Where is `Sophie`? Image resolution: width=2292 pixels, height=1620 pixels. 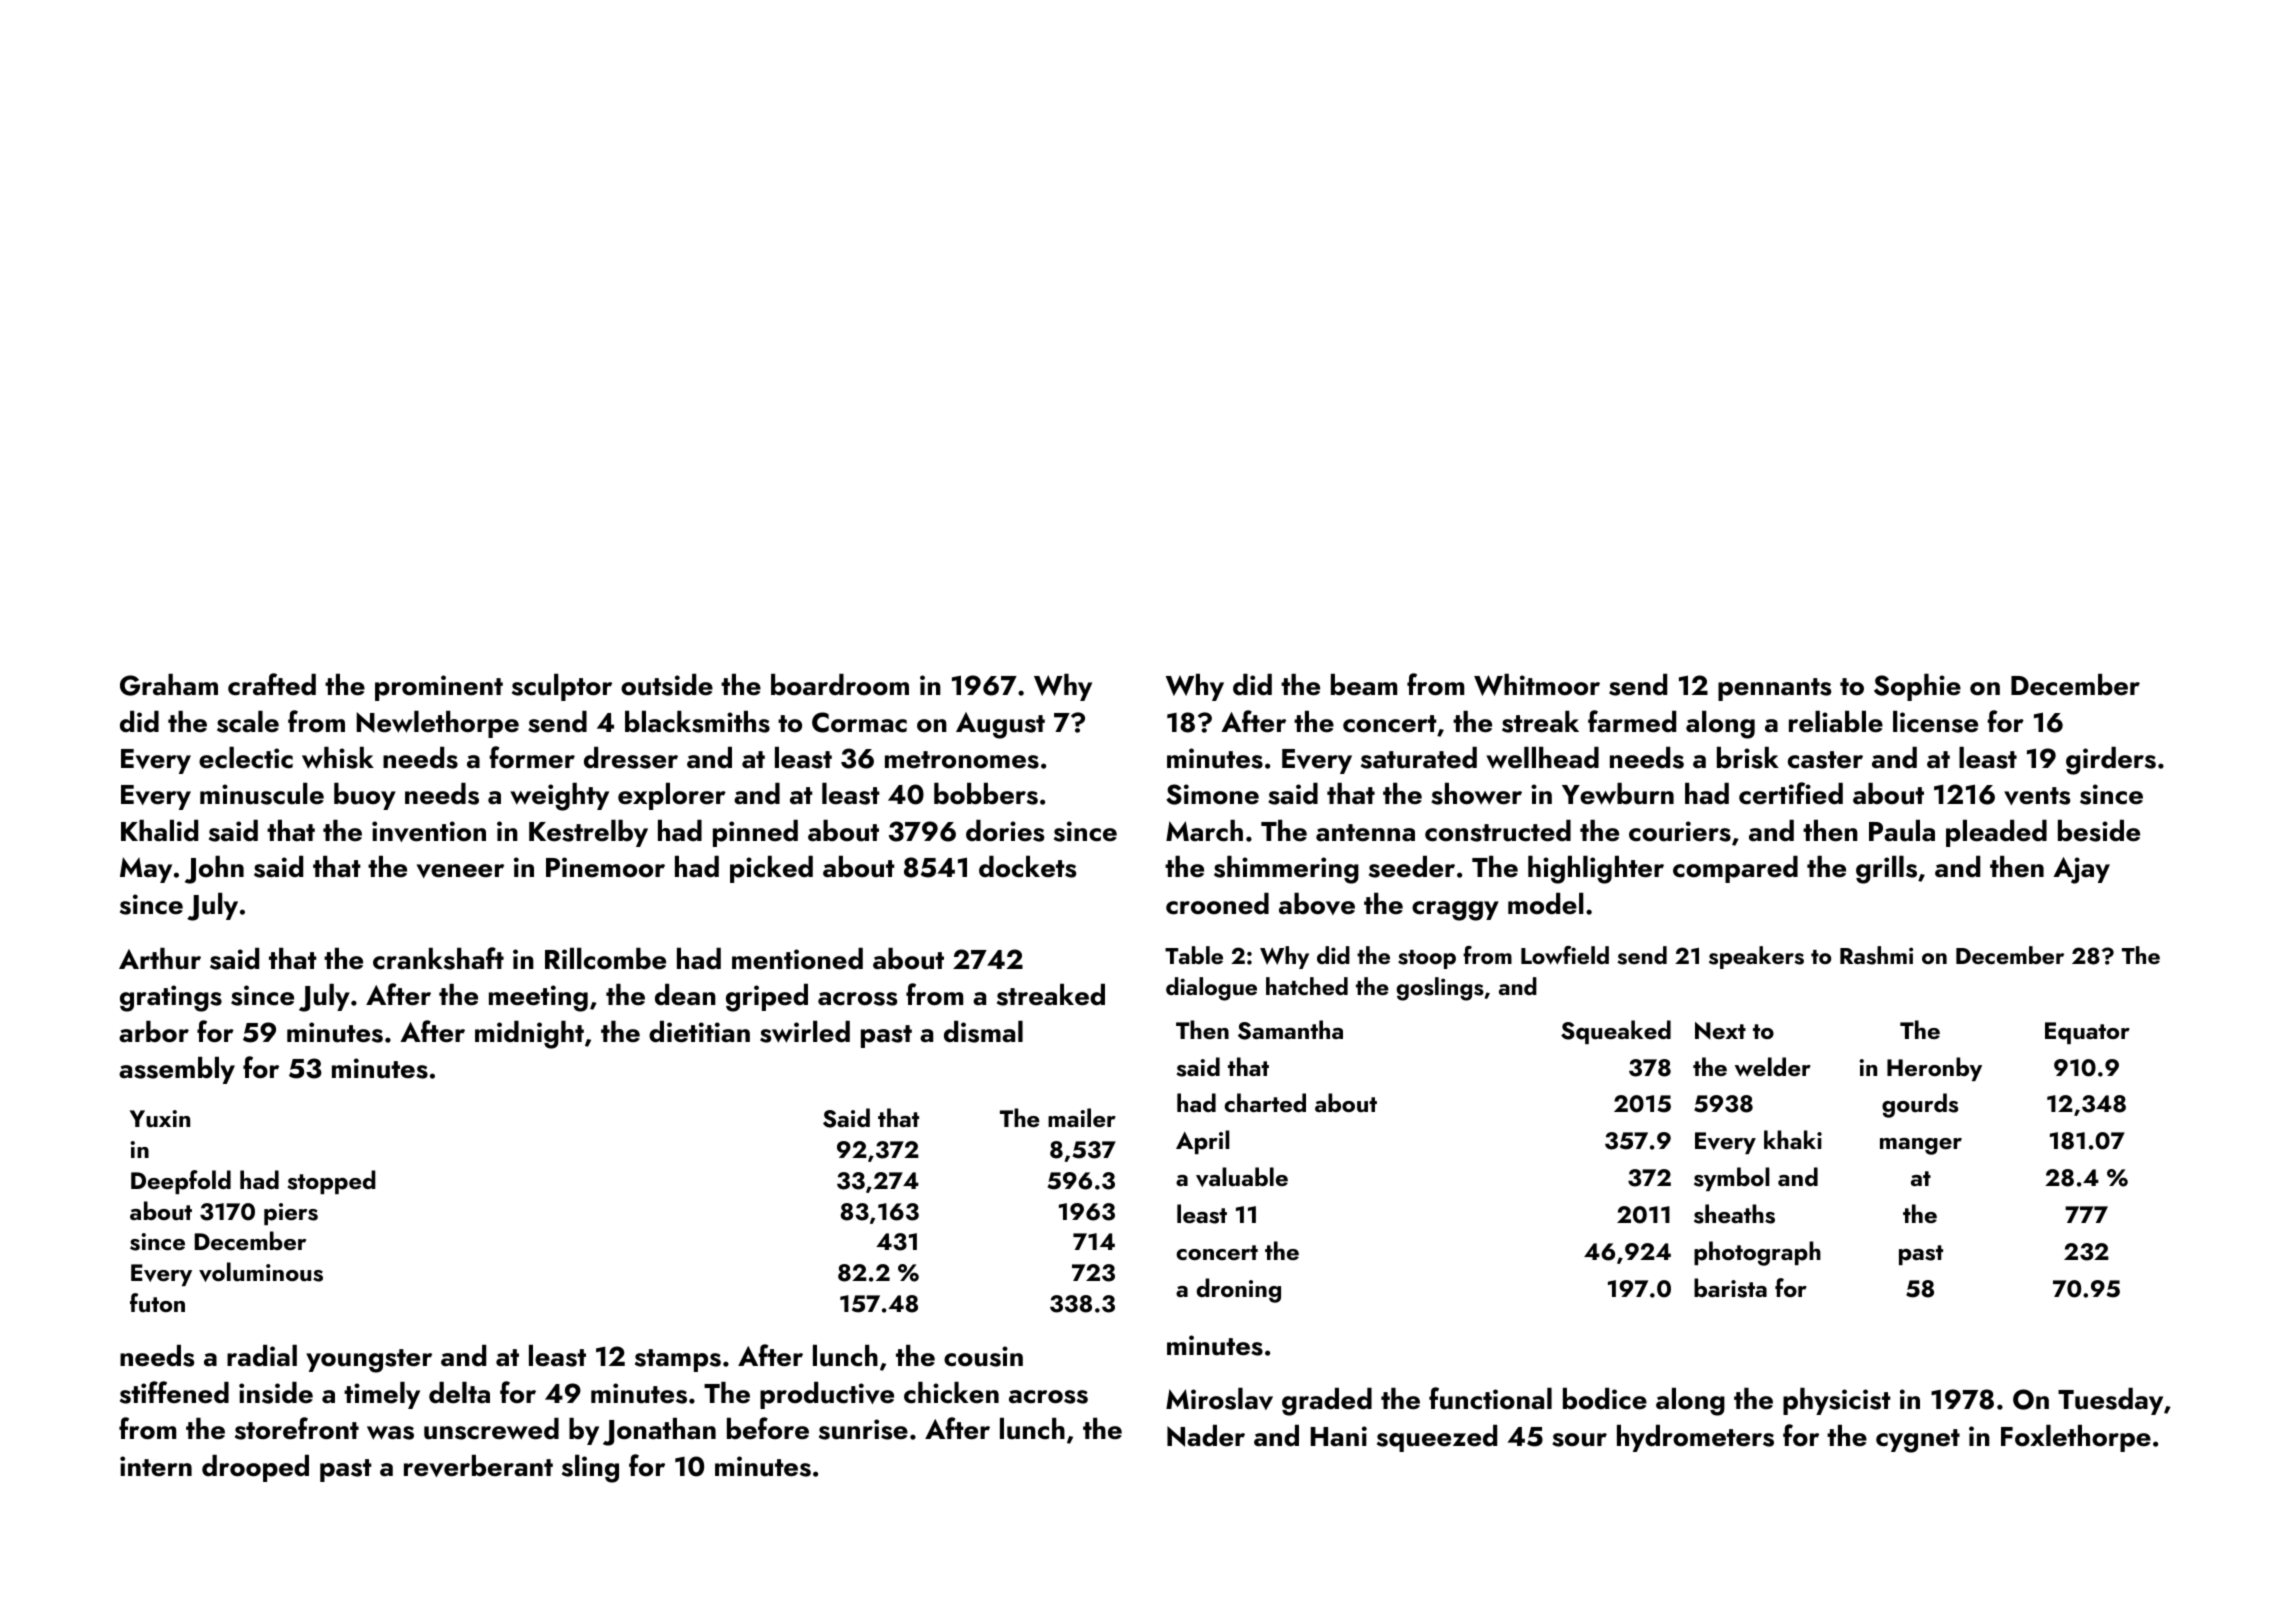
Sophie is located at coordinates (1917, 687).
